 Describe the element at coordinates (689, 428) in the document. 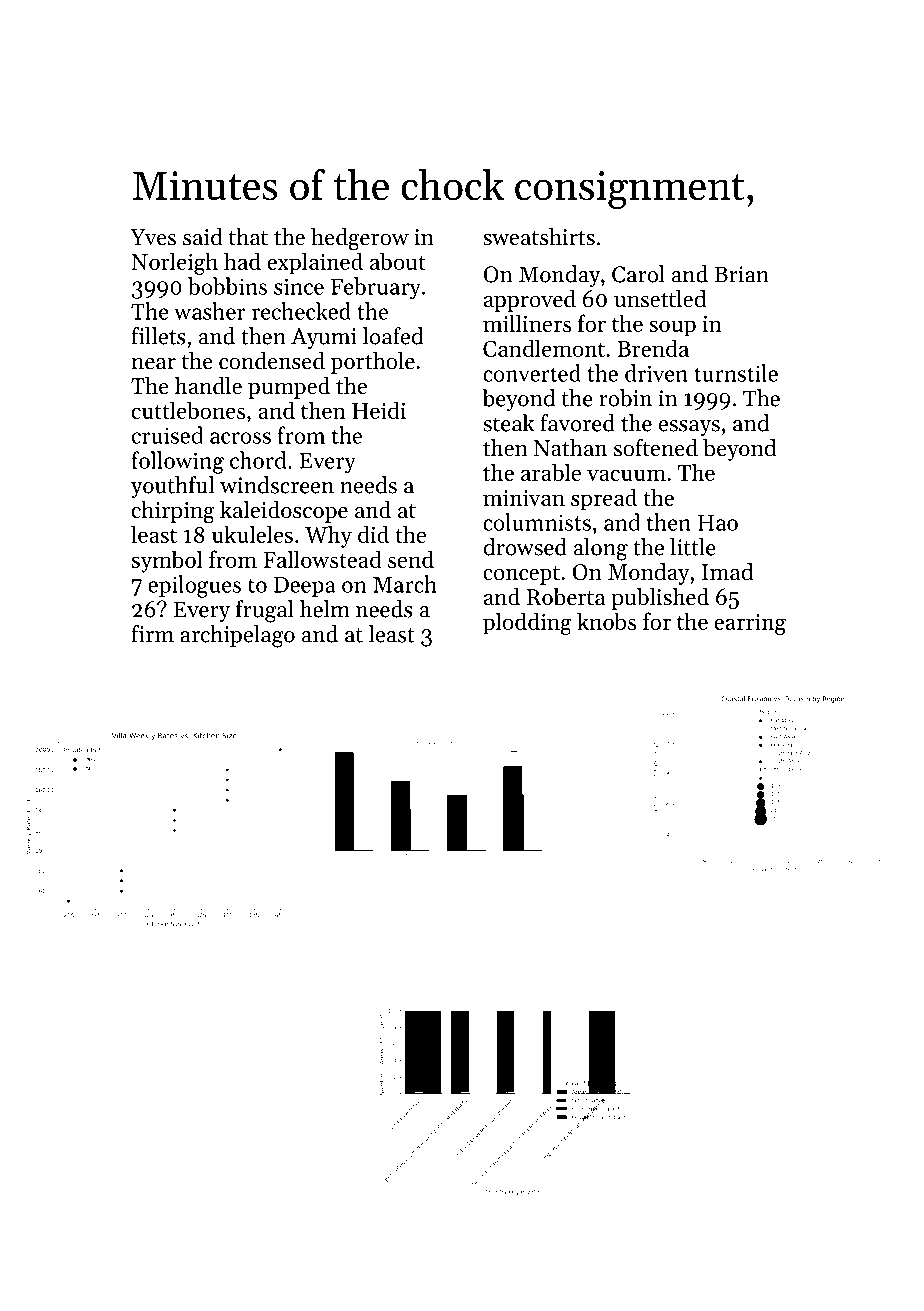

I see `essays` at that location.
